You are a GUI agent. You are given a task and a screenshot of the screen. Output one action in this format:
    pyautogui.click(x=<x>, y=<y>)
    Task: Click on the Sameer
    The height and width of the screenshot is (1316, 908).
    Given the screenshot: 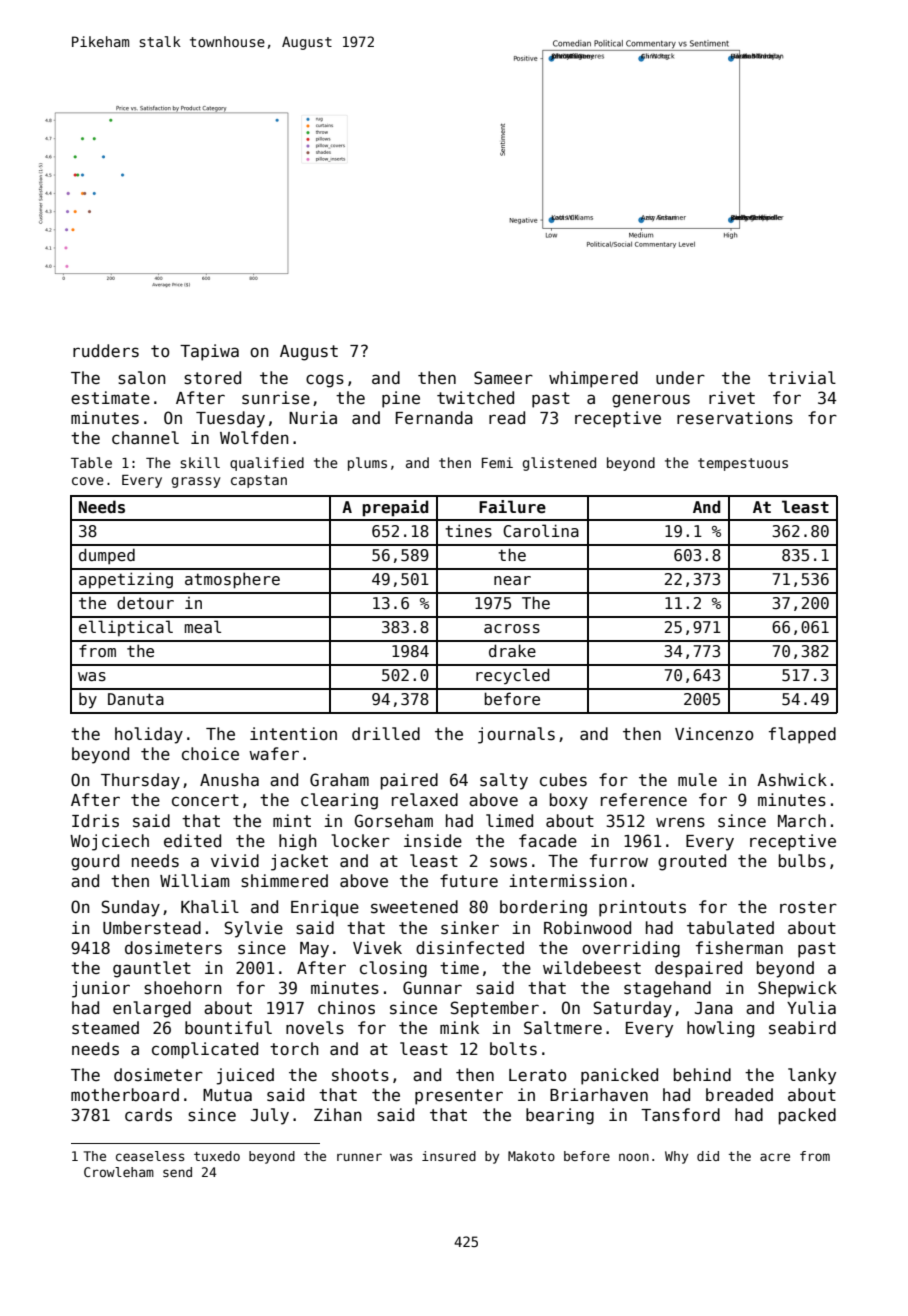 What is the action you would take?
    pyautogui.click(x=503, y=378)
